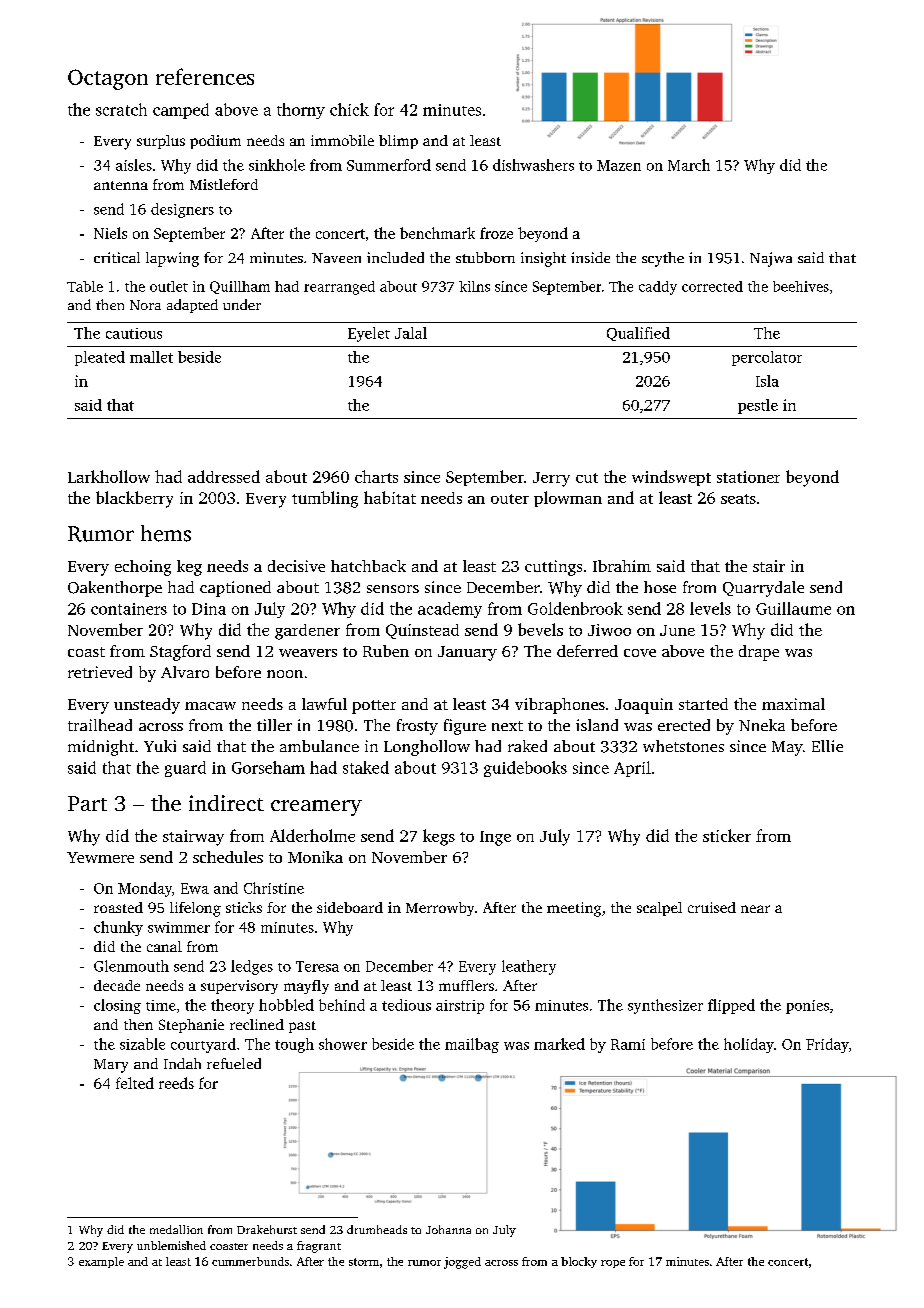  What do you see at coordinates (234, 1063) in the screenshot?
I see `refueled` at bounding box center [234, 1063].
